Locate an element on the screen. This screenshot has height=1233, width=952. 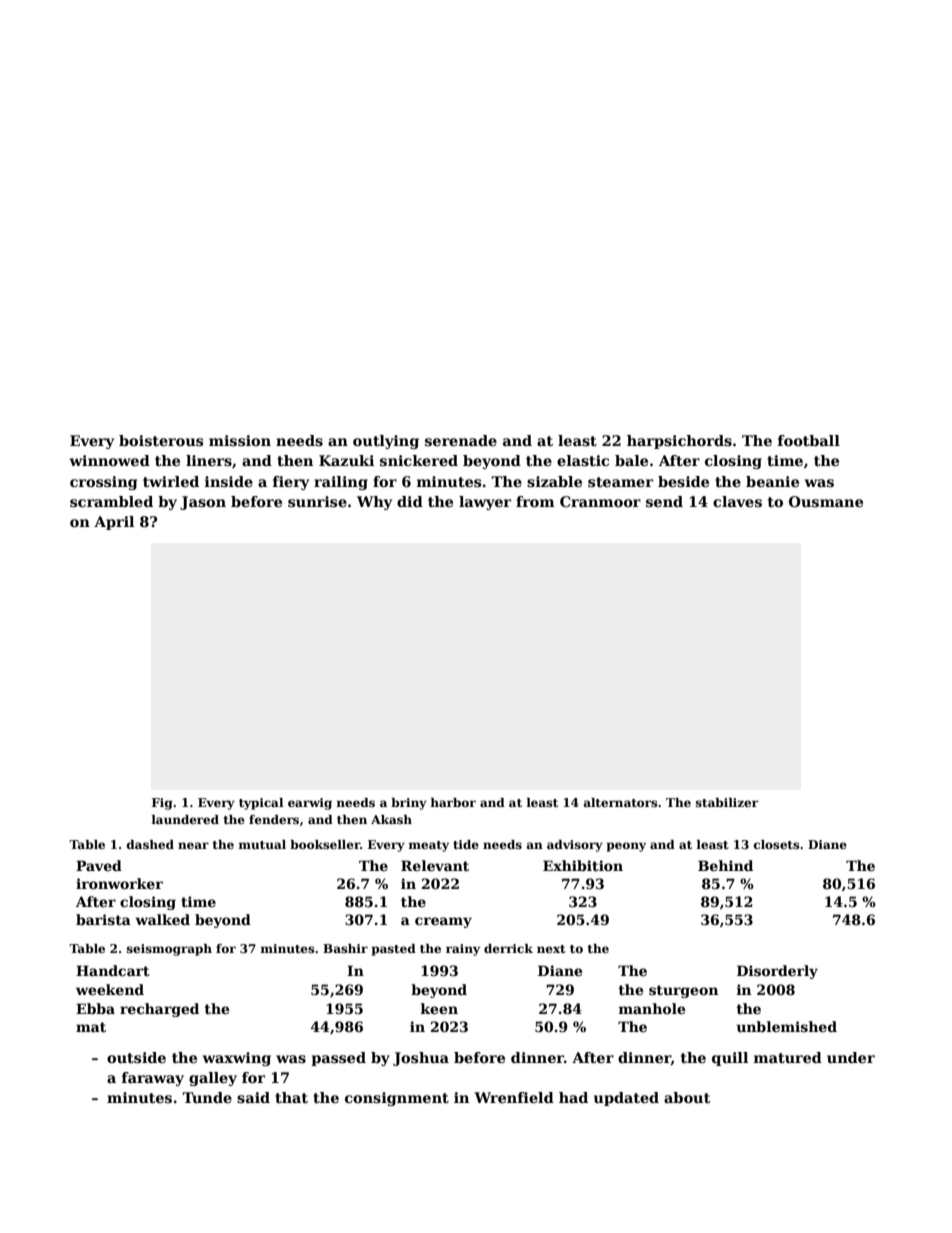
railing is located at coordinates (341, 483).
